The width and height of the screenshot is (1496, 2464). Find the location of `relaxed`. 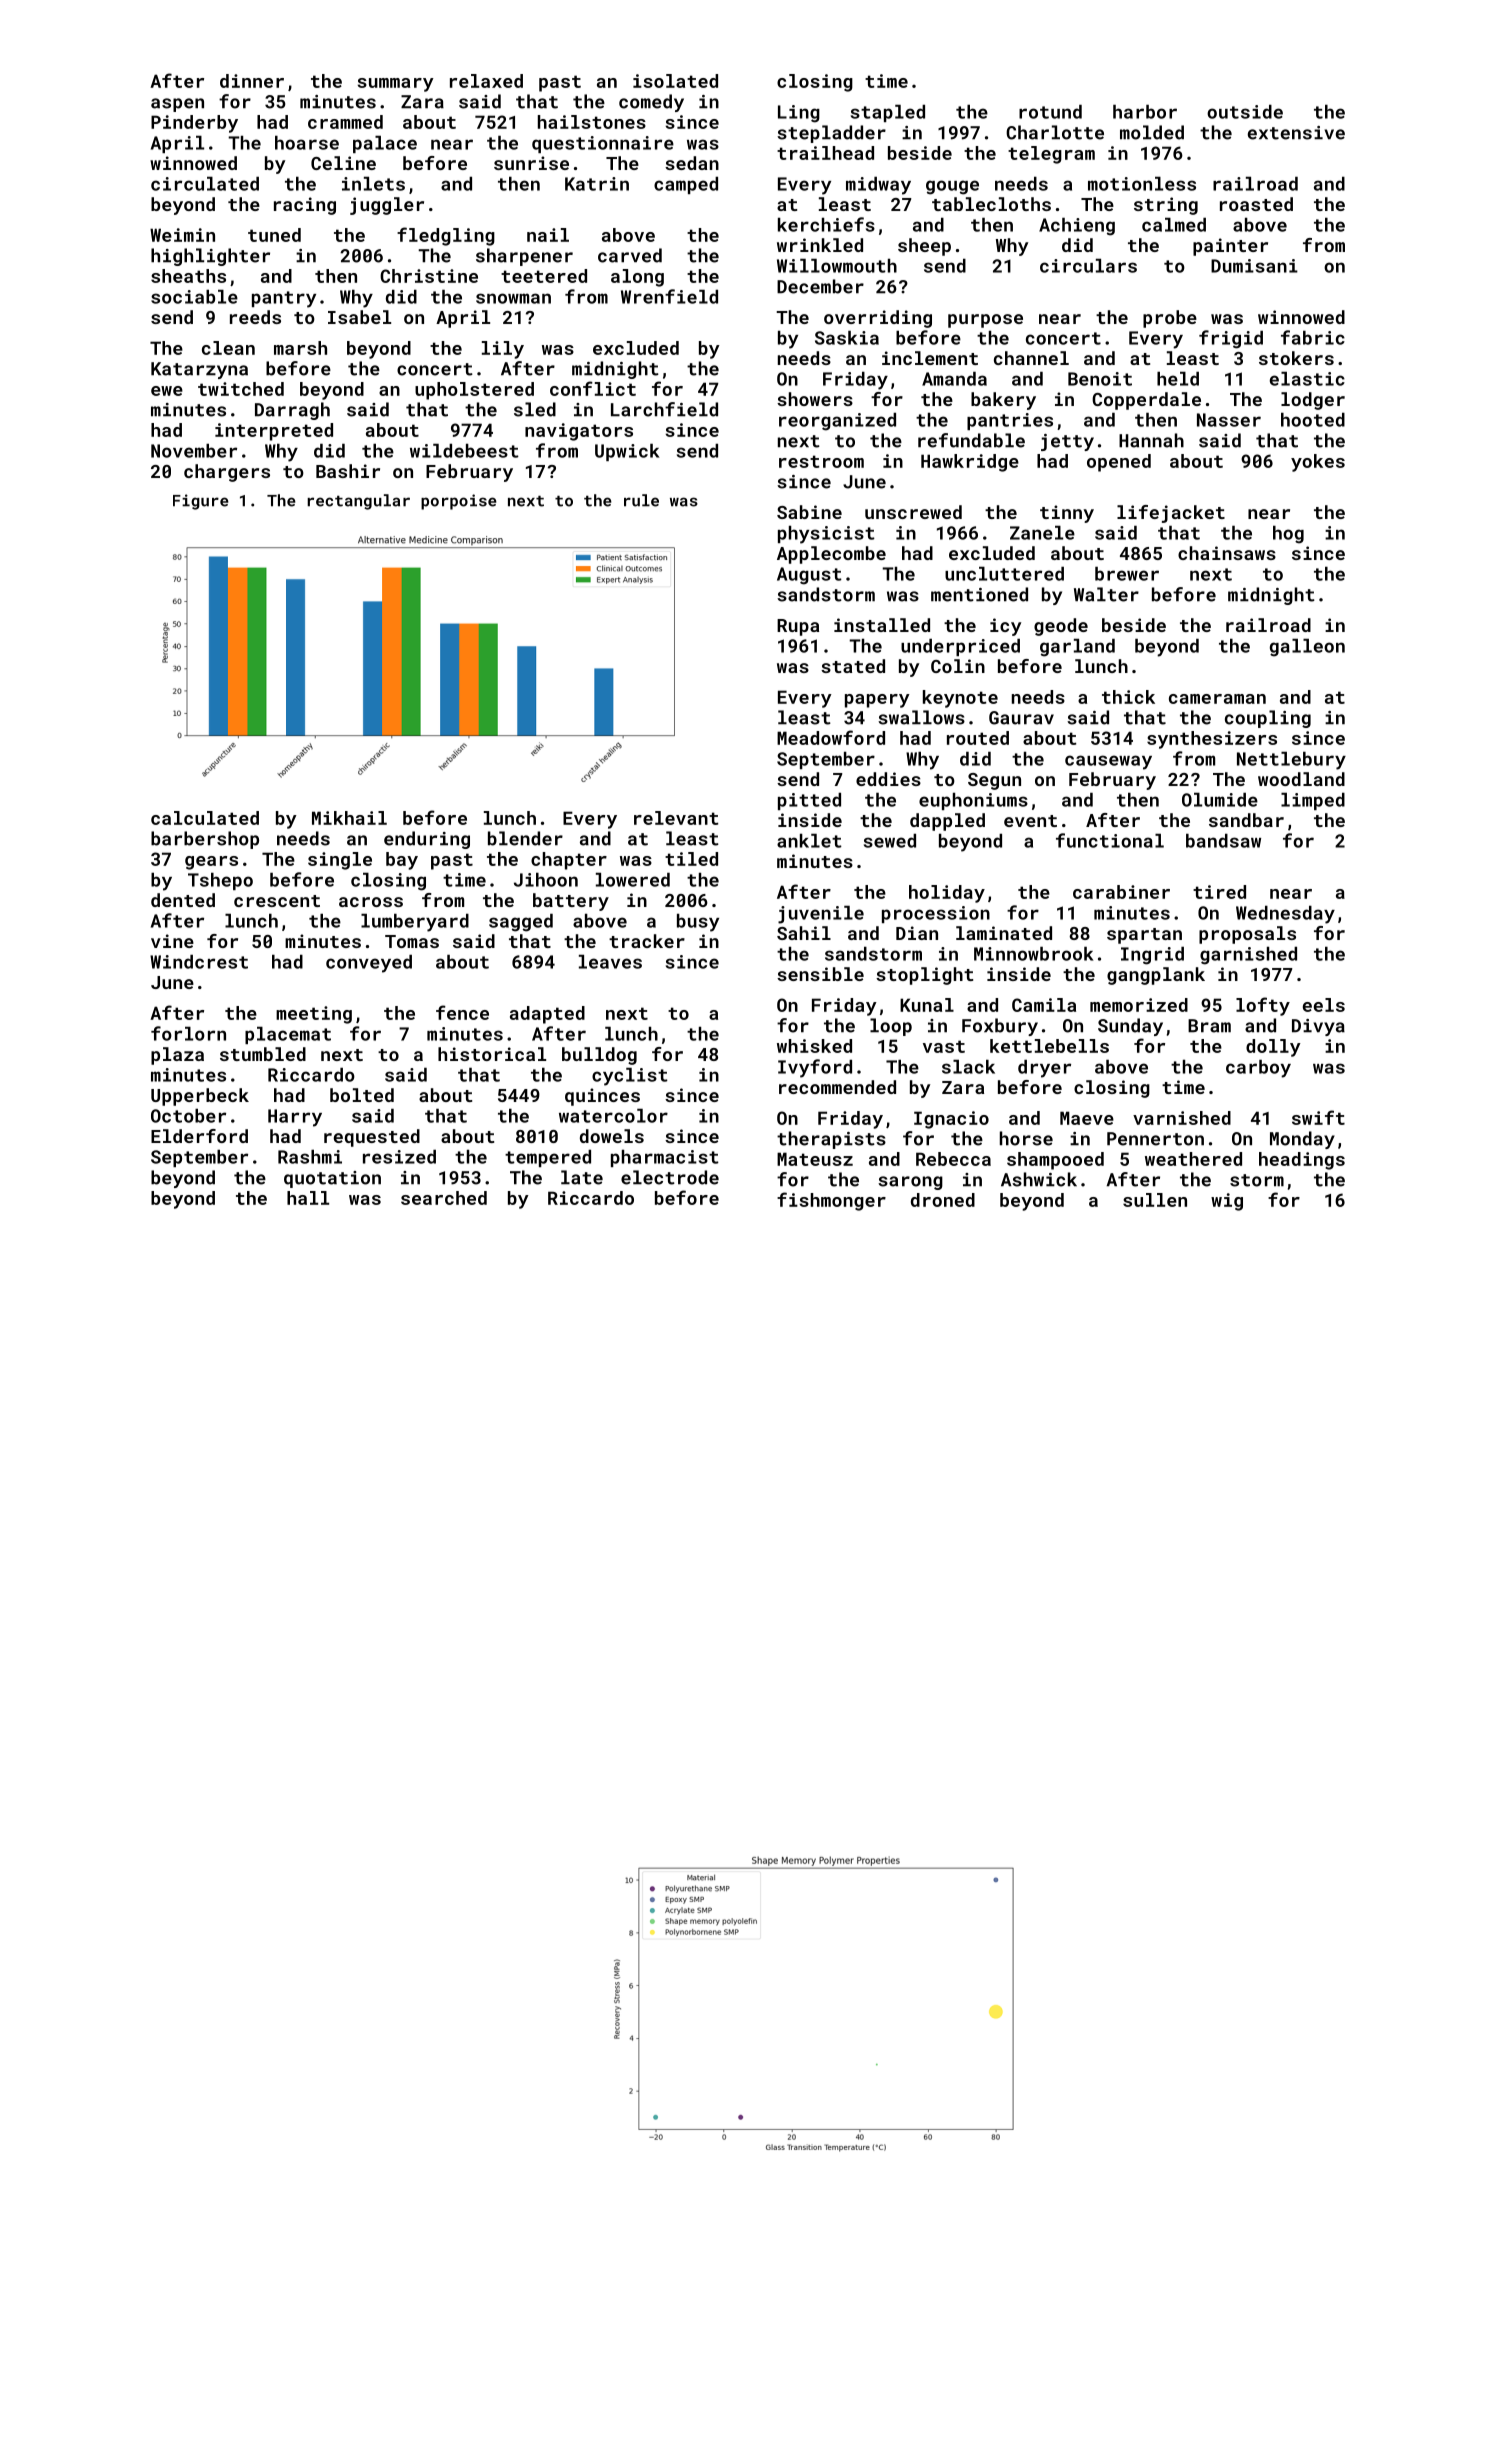

relaxed is located at coordinates (486, 81).
